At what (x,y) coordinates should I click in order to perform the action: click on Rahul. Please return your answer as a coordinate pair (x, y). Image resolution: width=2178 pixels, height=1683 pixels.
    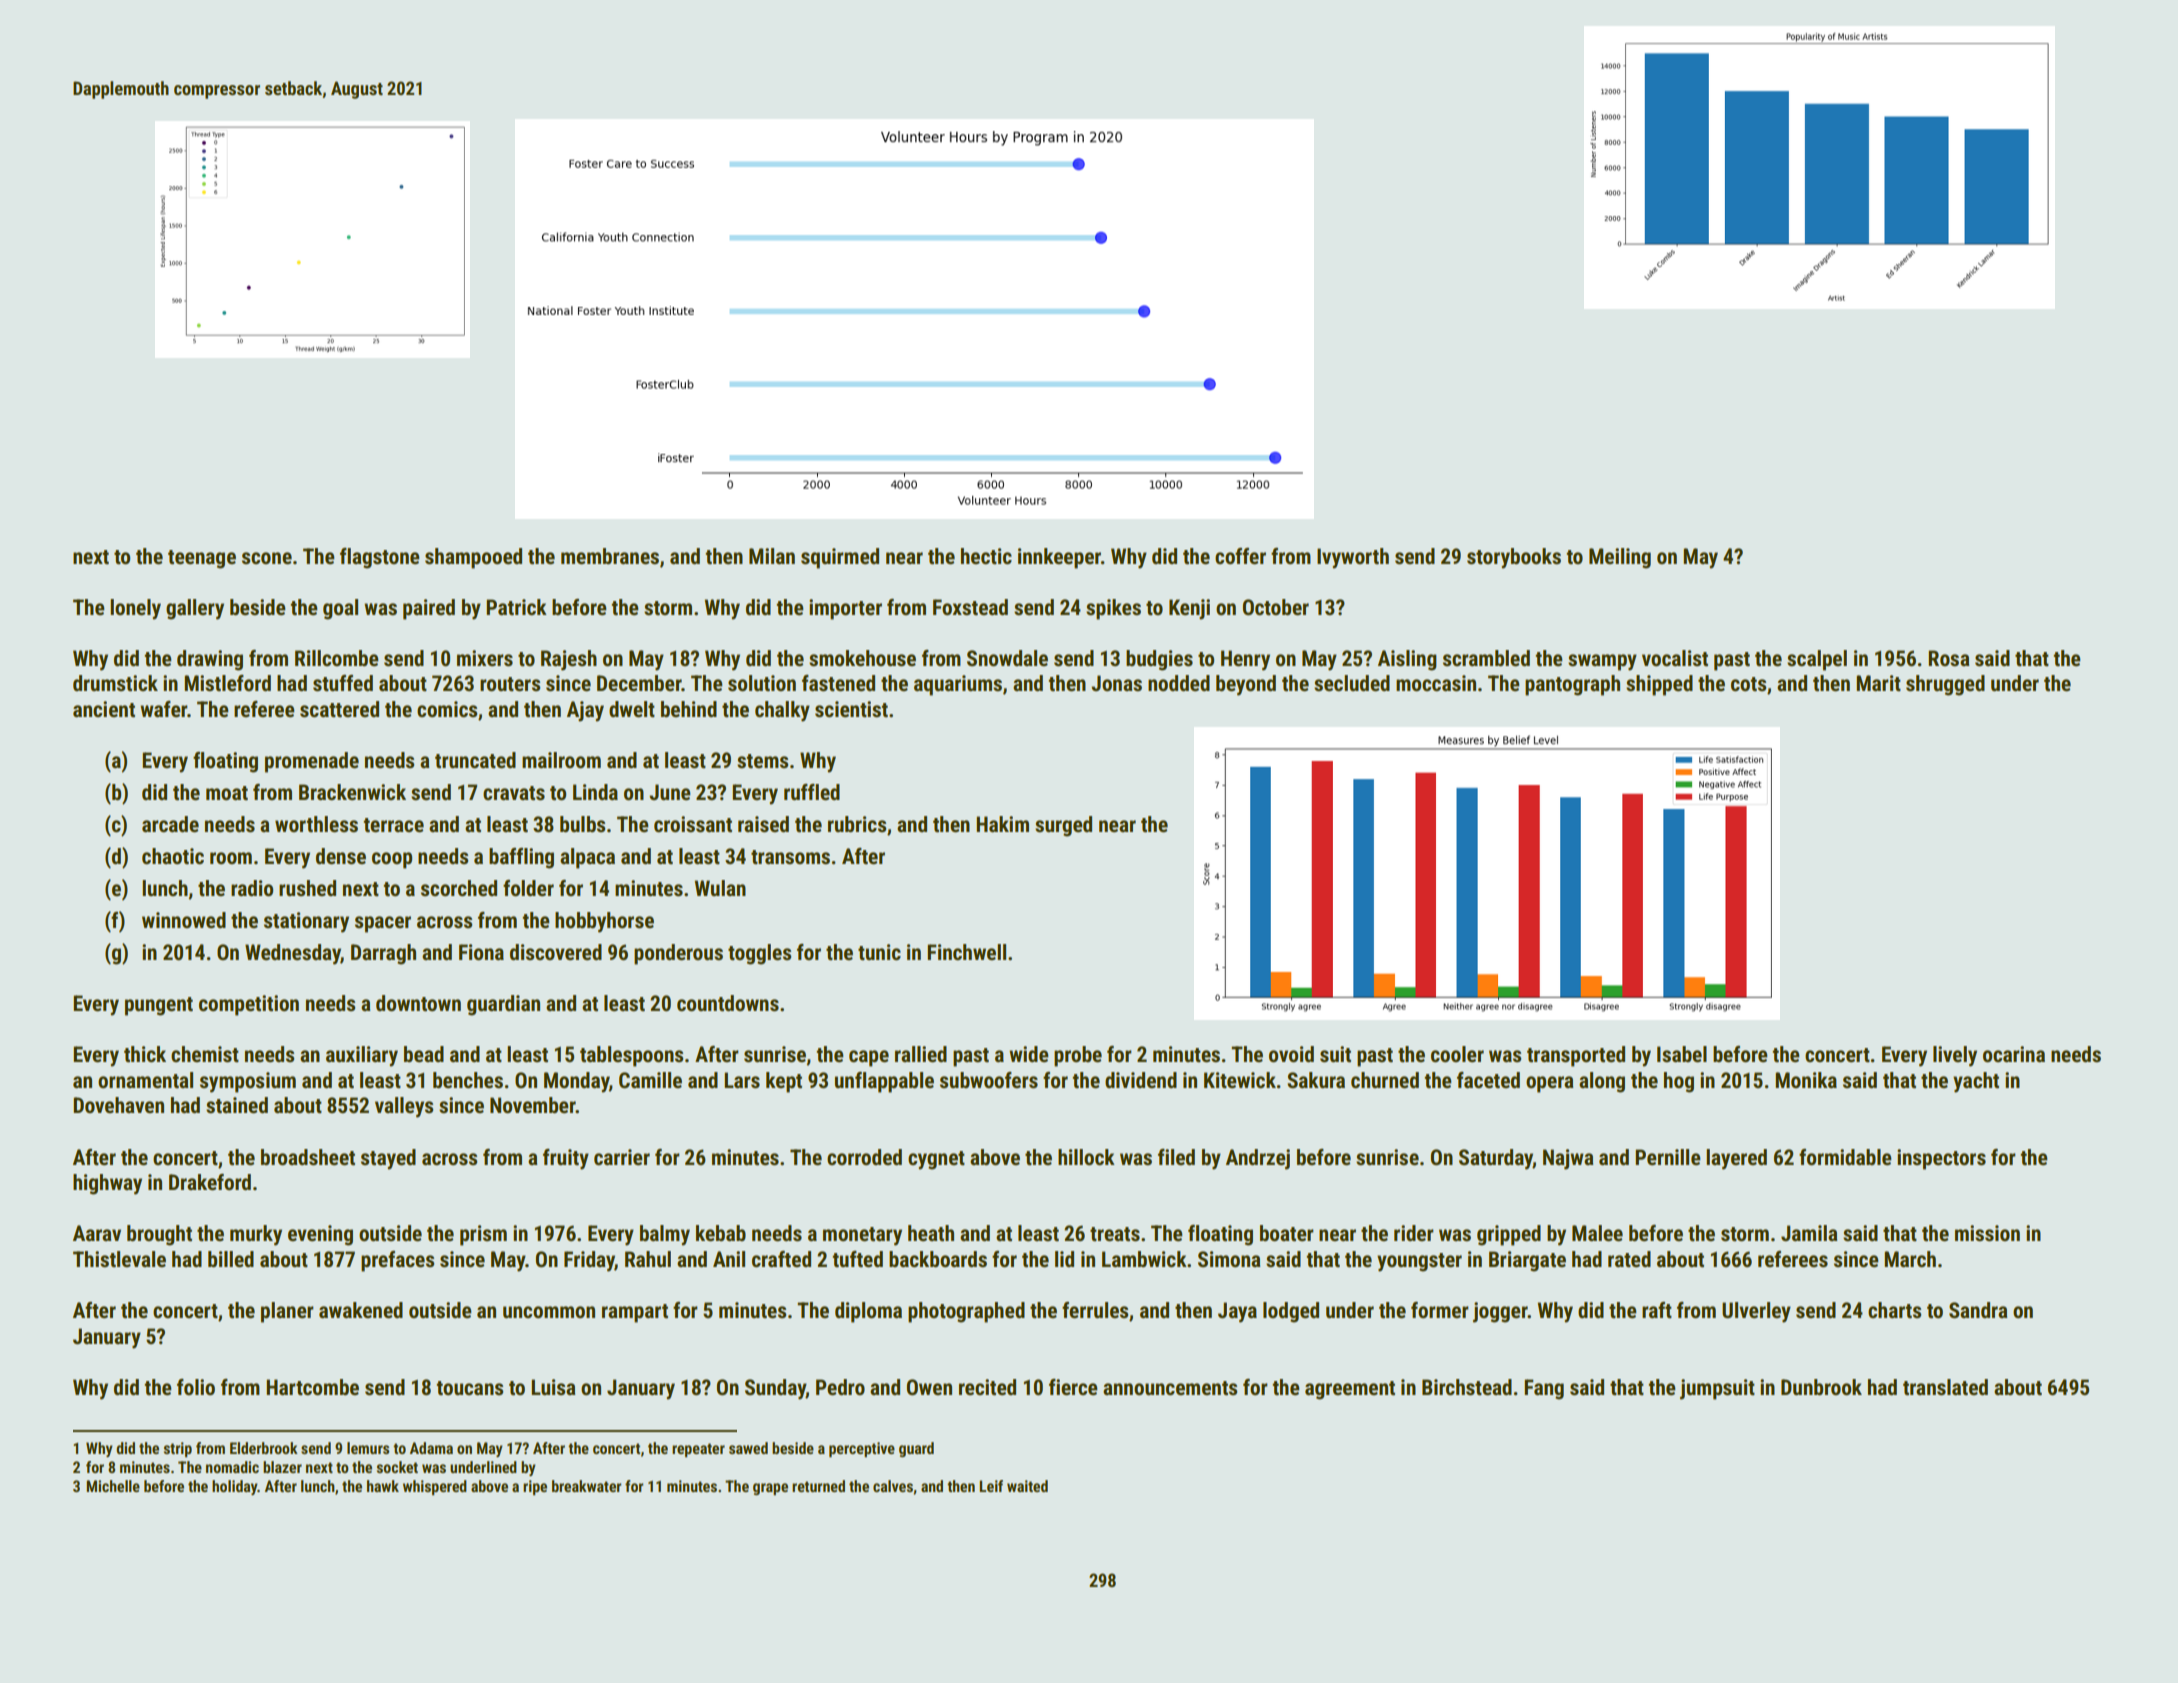
    Looking at the image, I should click on (648, 1259).
